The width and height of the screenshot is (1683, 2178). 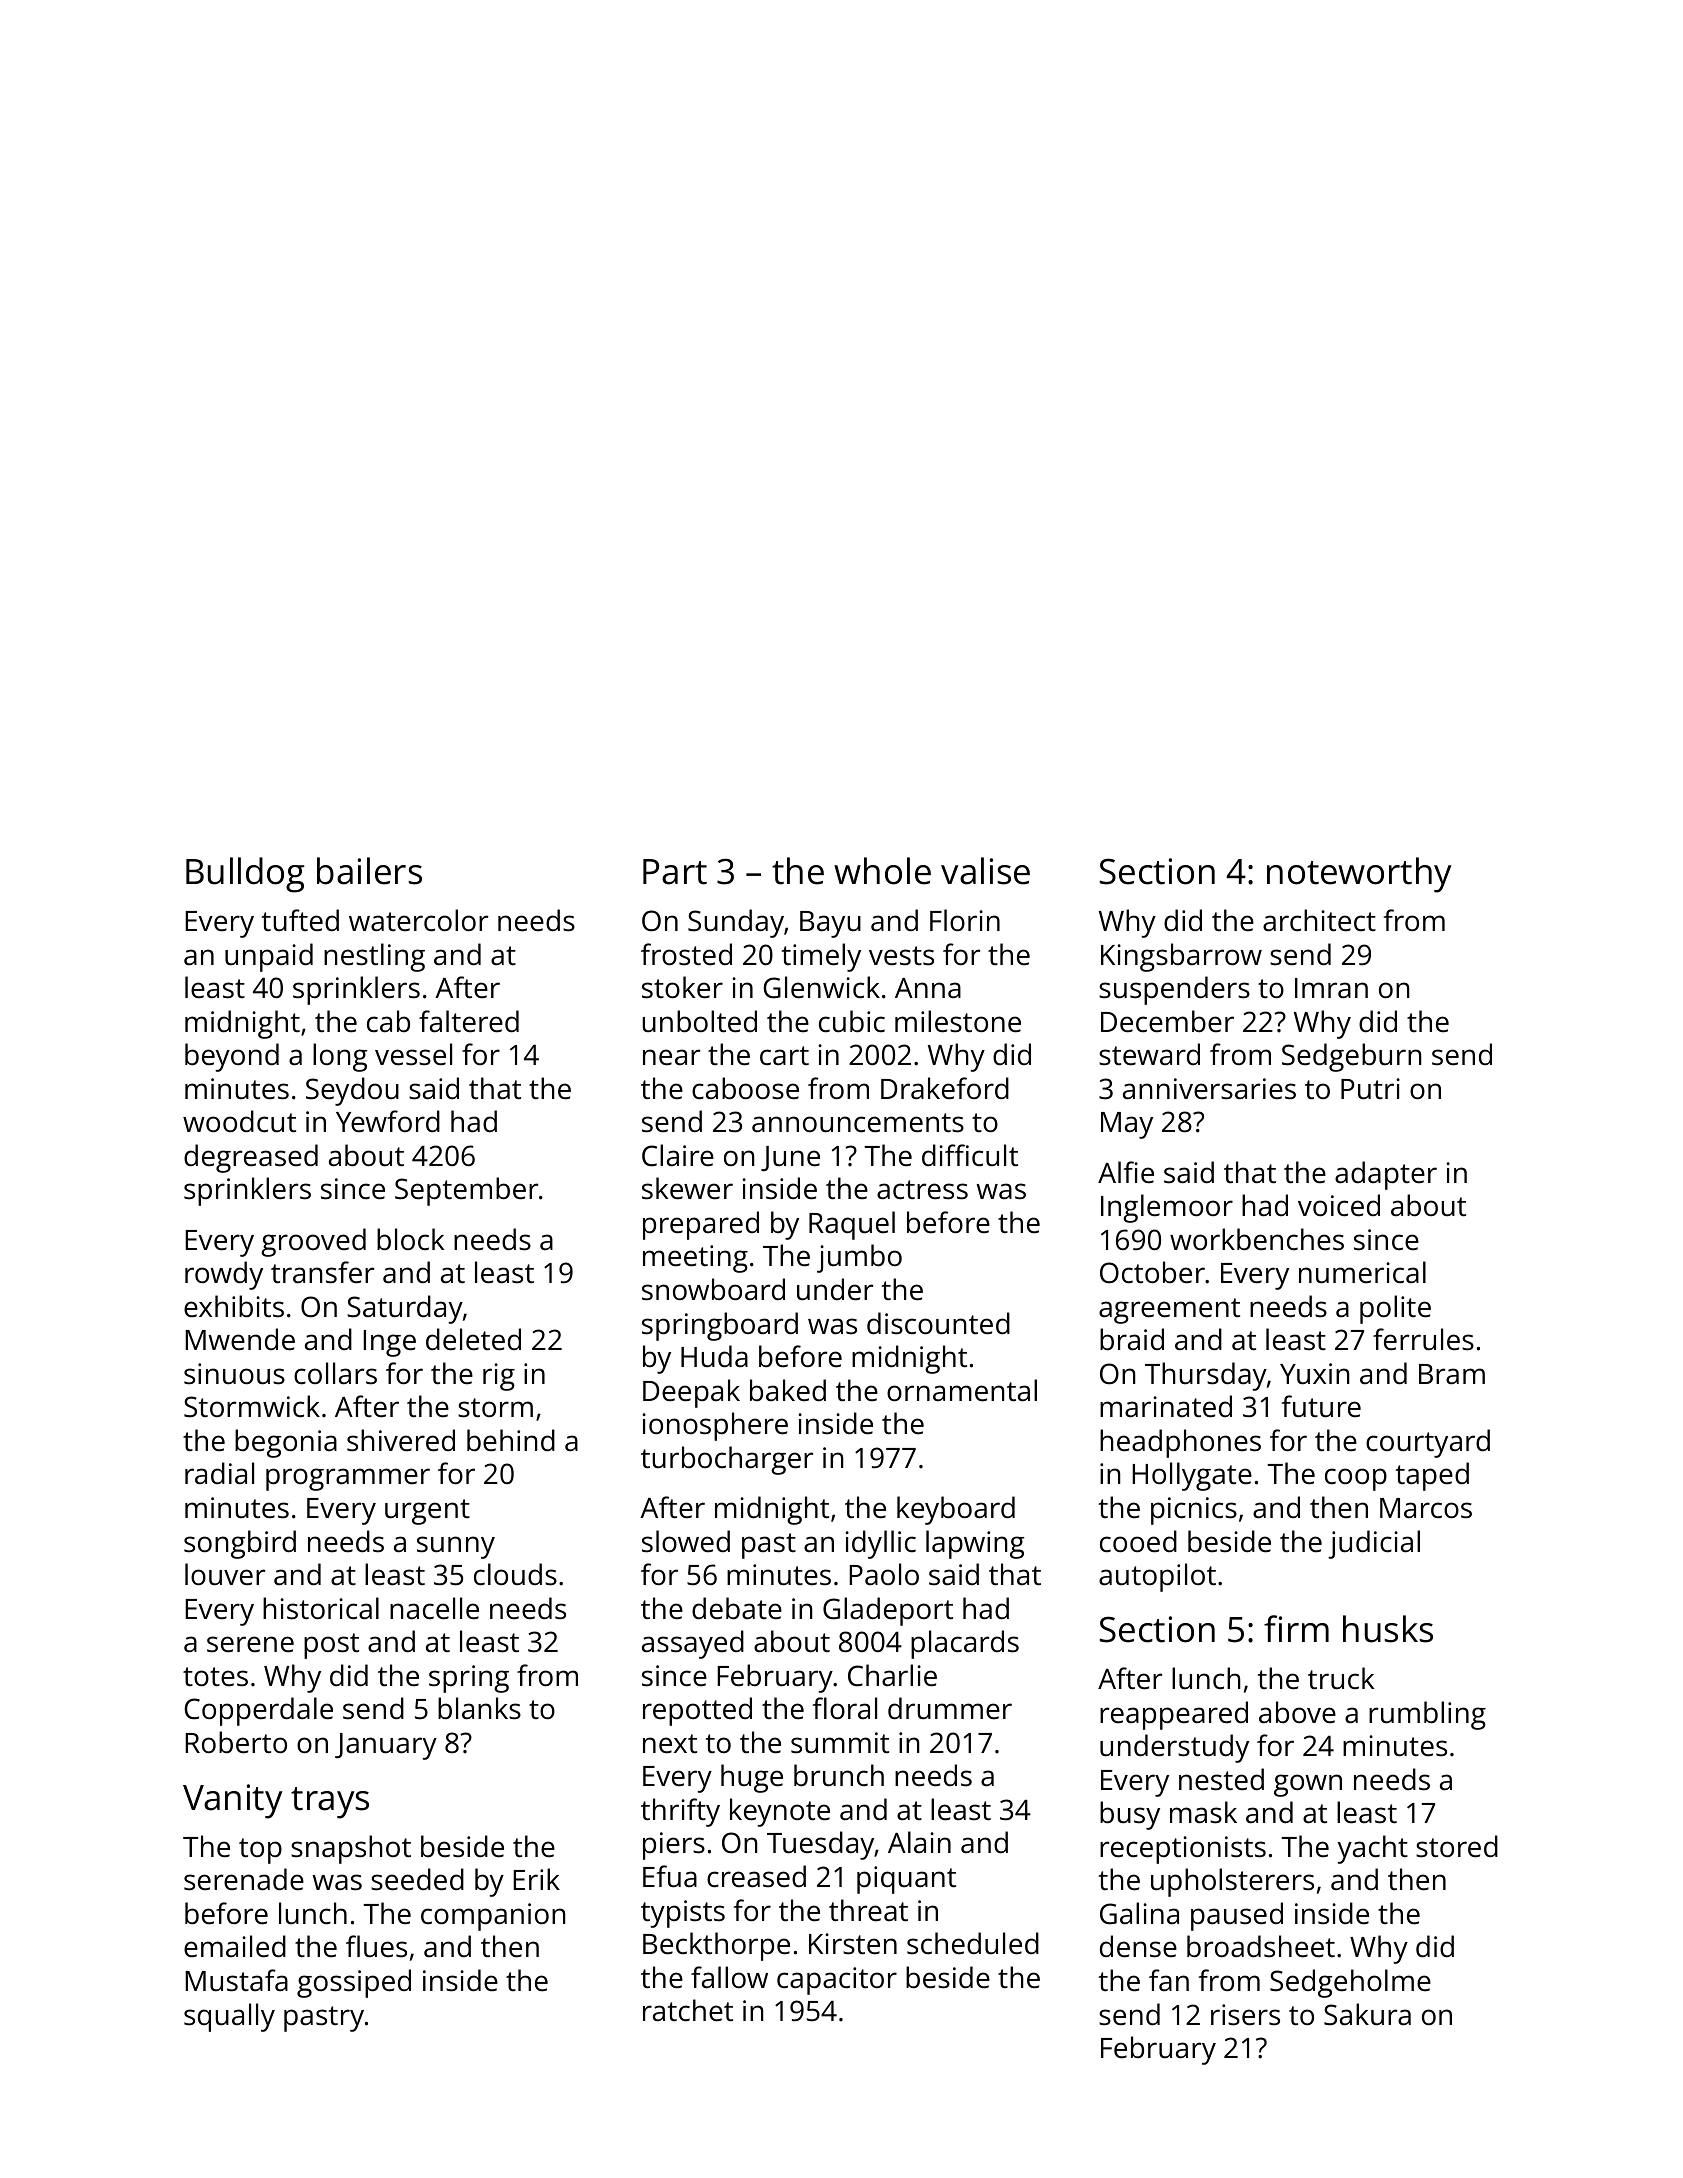 What do you see at coordinates (688, 2010) in the screenshot?
I see `ratchet` at bounding box center [688, 2010].
